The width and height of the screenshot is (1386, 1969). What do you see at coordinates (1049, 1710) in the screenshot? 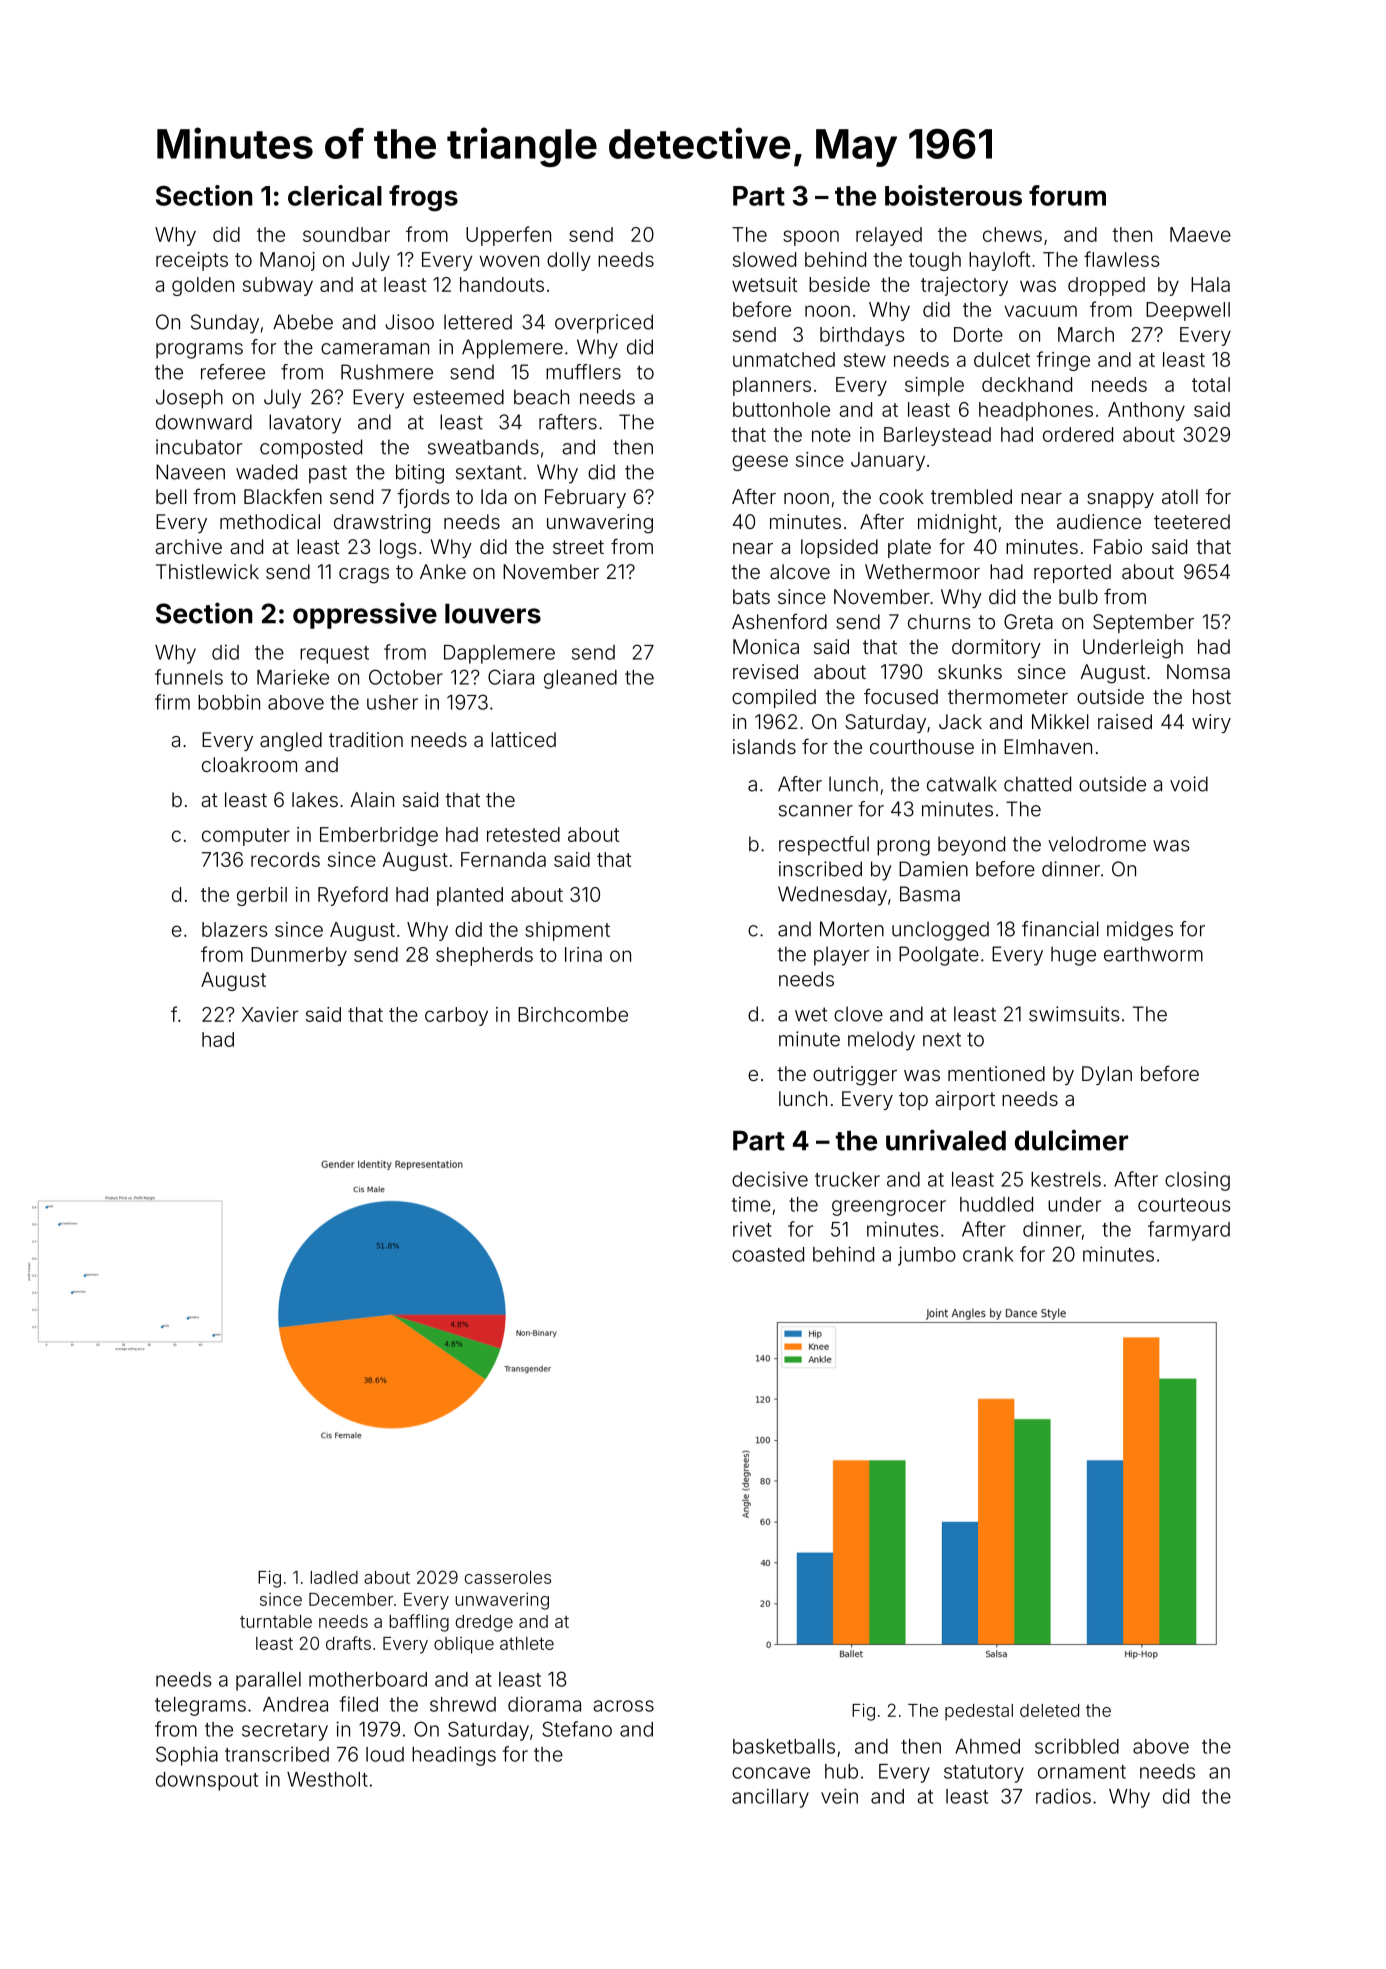
I see `deleted` at bounding box center [1049, 1710].
